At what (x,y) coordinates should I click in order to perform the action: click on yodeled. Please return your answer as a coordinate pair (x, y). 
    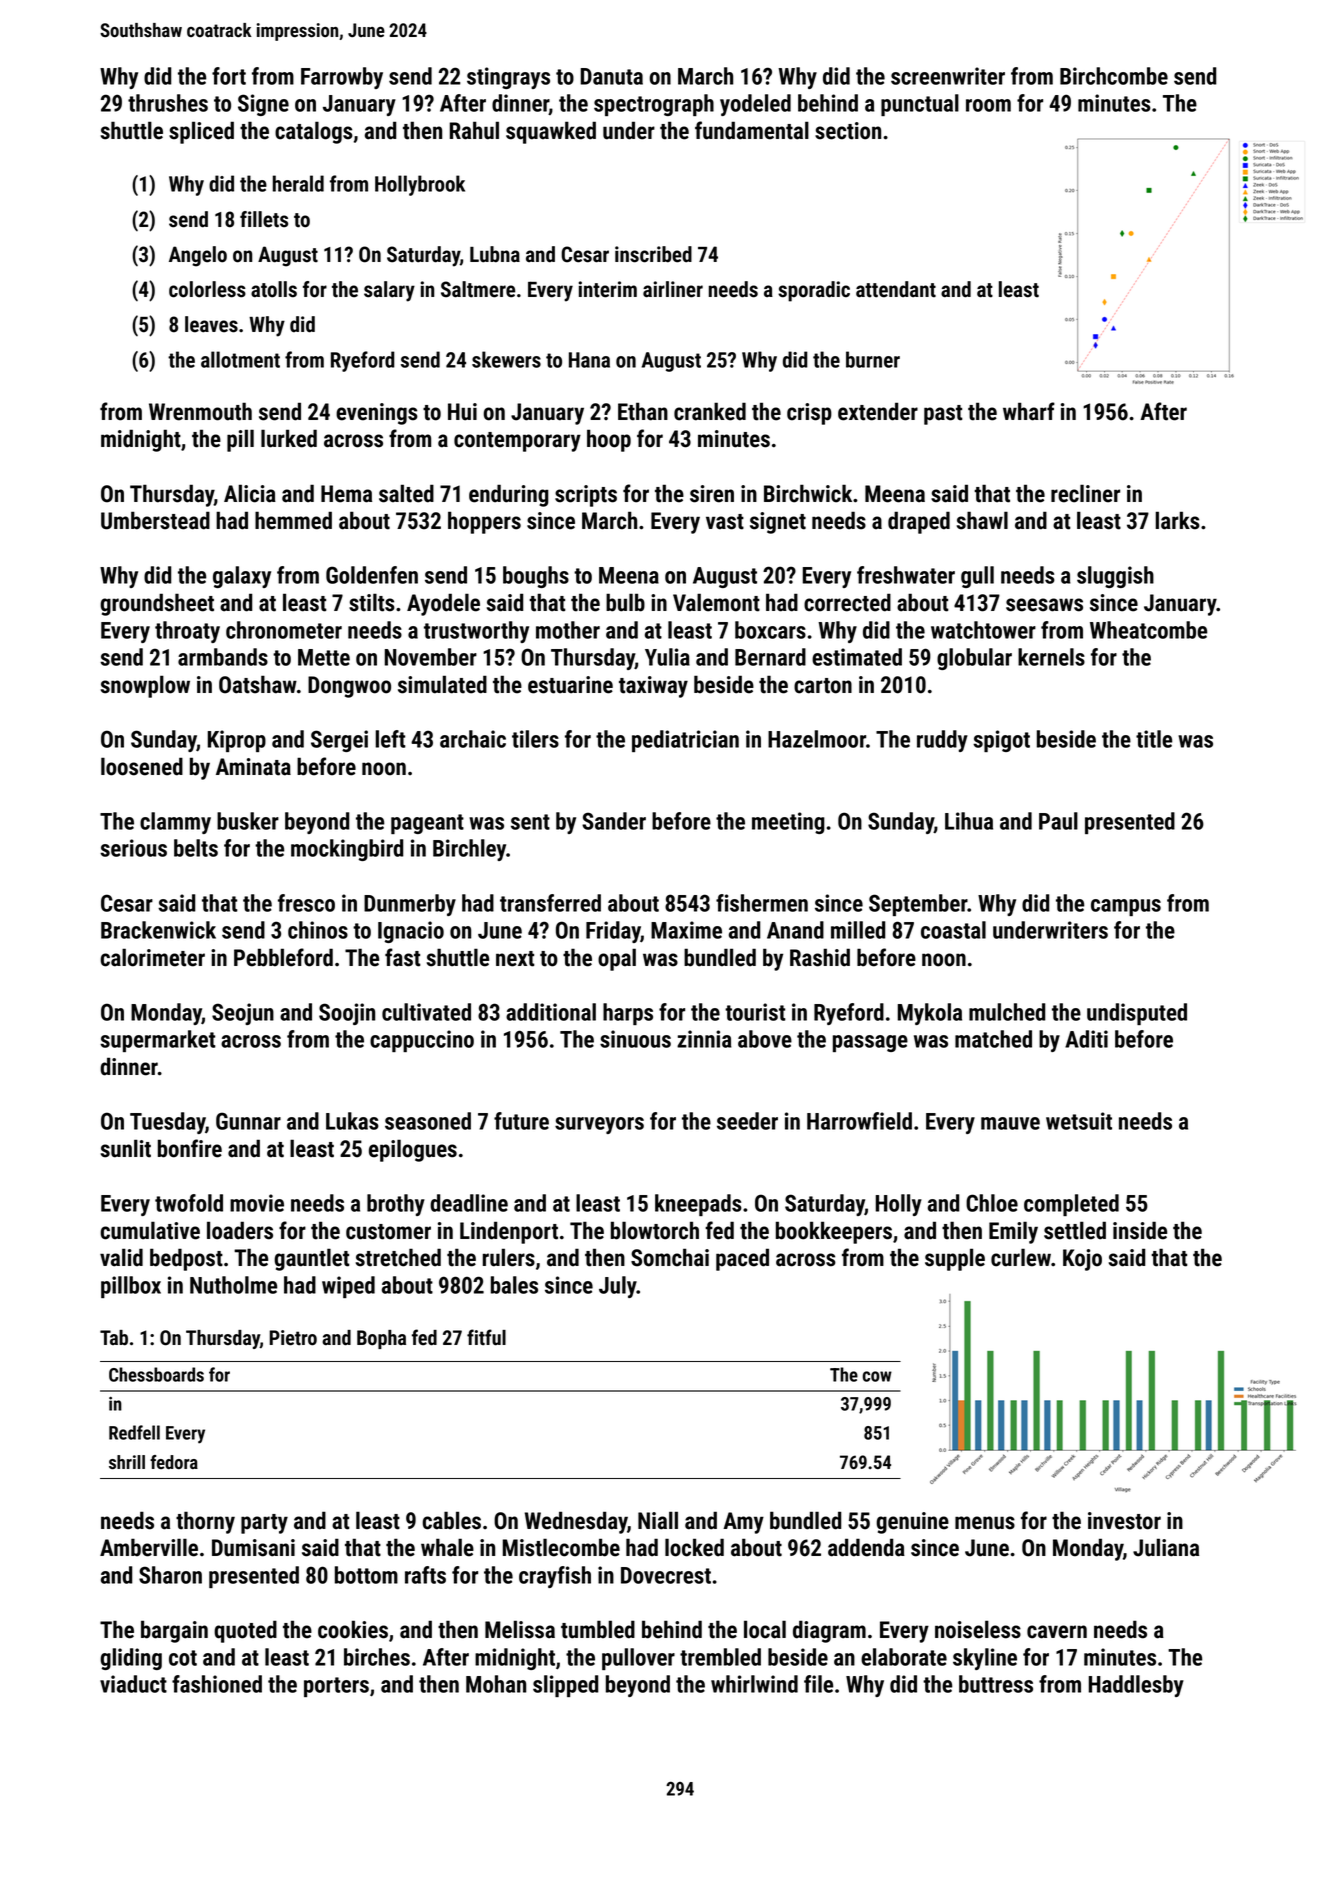
    Looking at the image, I should click on (755, 105).
